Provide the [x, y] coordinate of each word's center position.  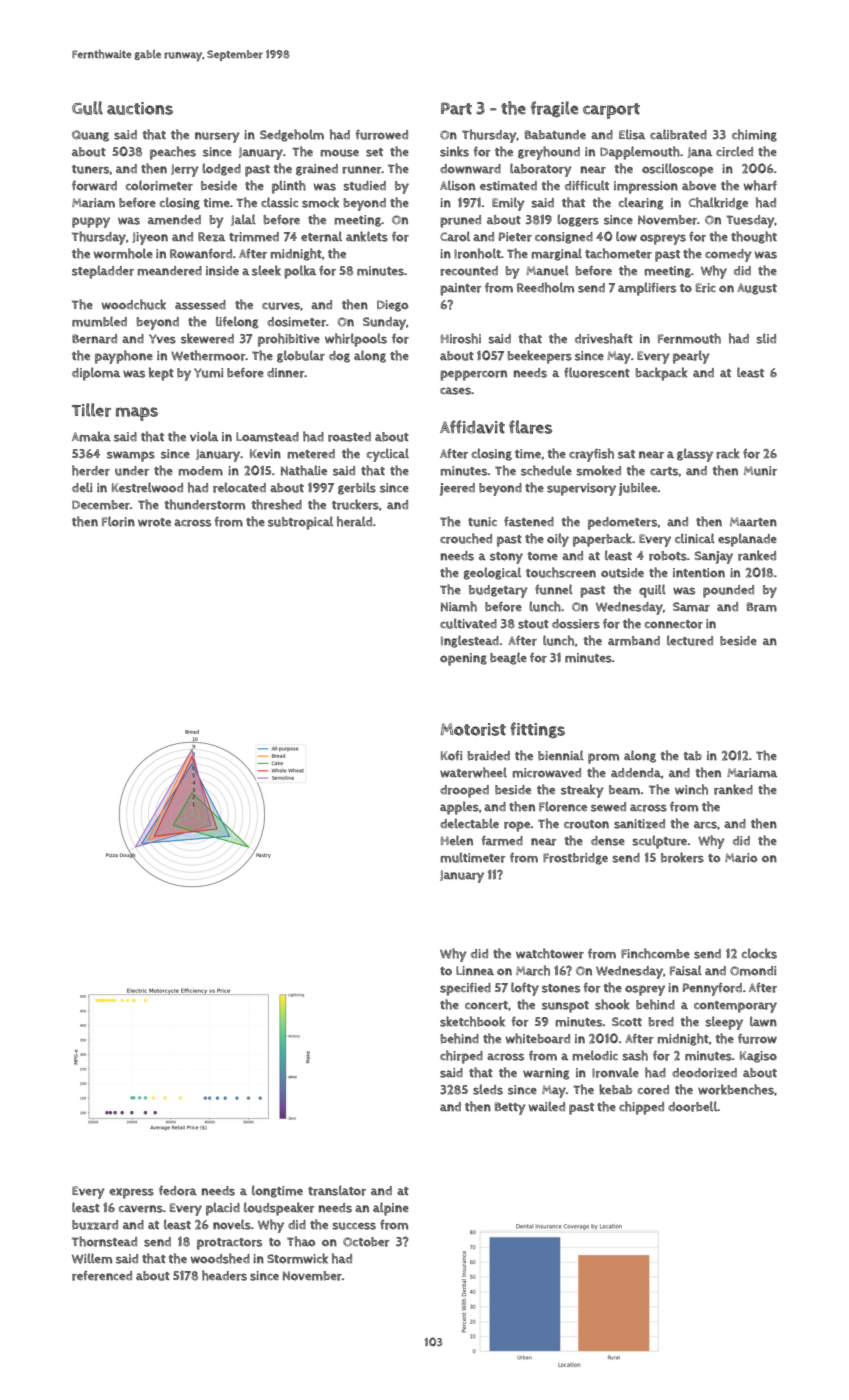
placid [223, 1209]
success [354, 1226]
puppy [91, 222]
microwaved [546, 773]
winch [691, 789]
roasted [349, 437]
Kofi [451, 756]
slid [766, 338]
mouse [339, 153]
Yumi [208, 373]
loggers [578, 220]
